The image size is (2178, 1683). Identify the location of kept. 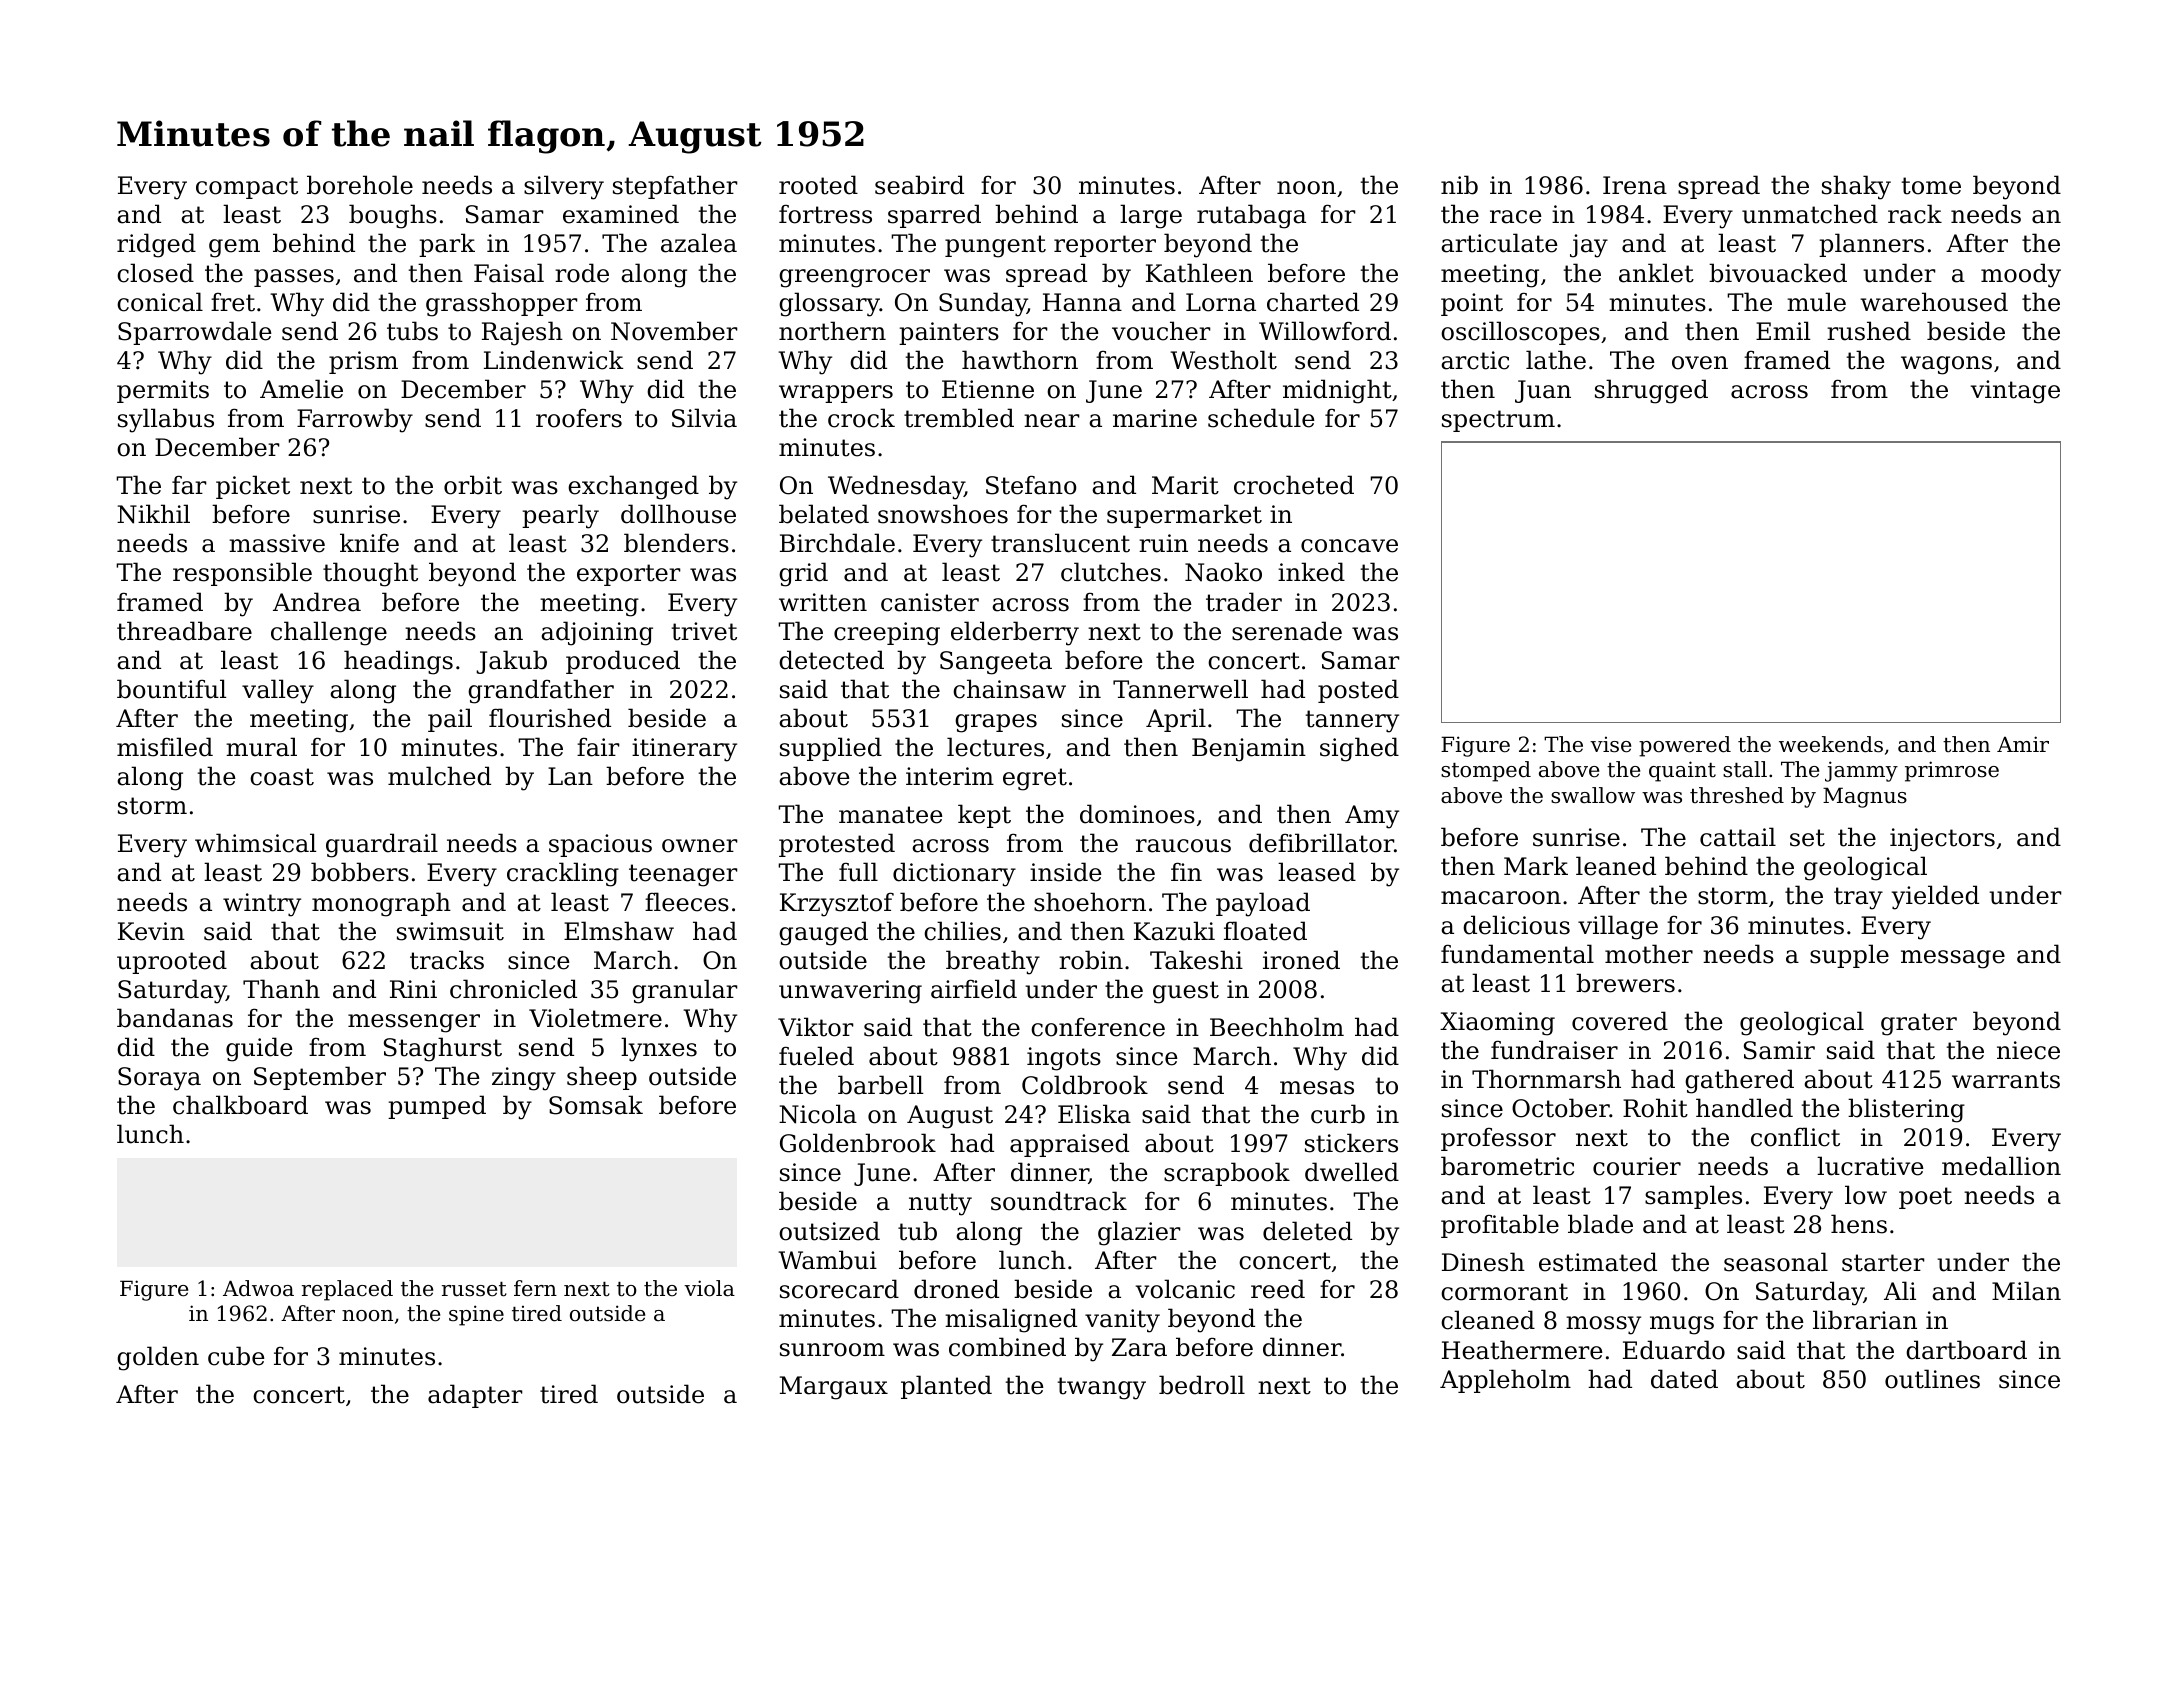
(984, 816).
